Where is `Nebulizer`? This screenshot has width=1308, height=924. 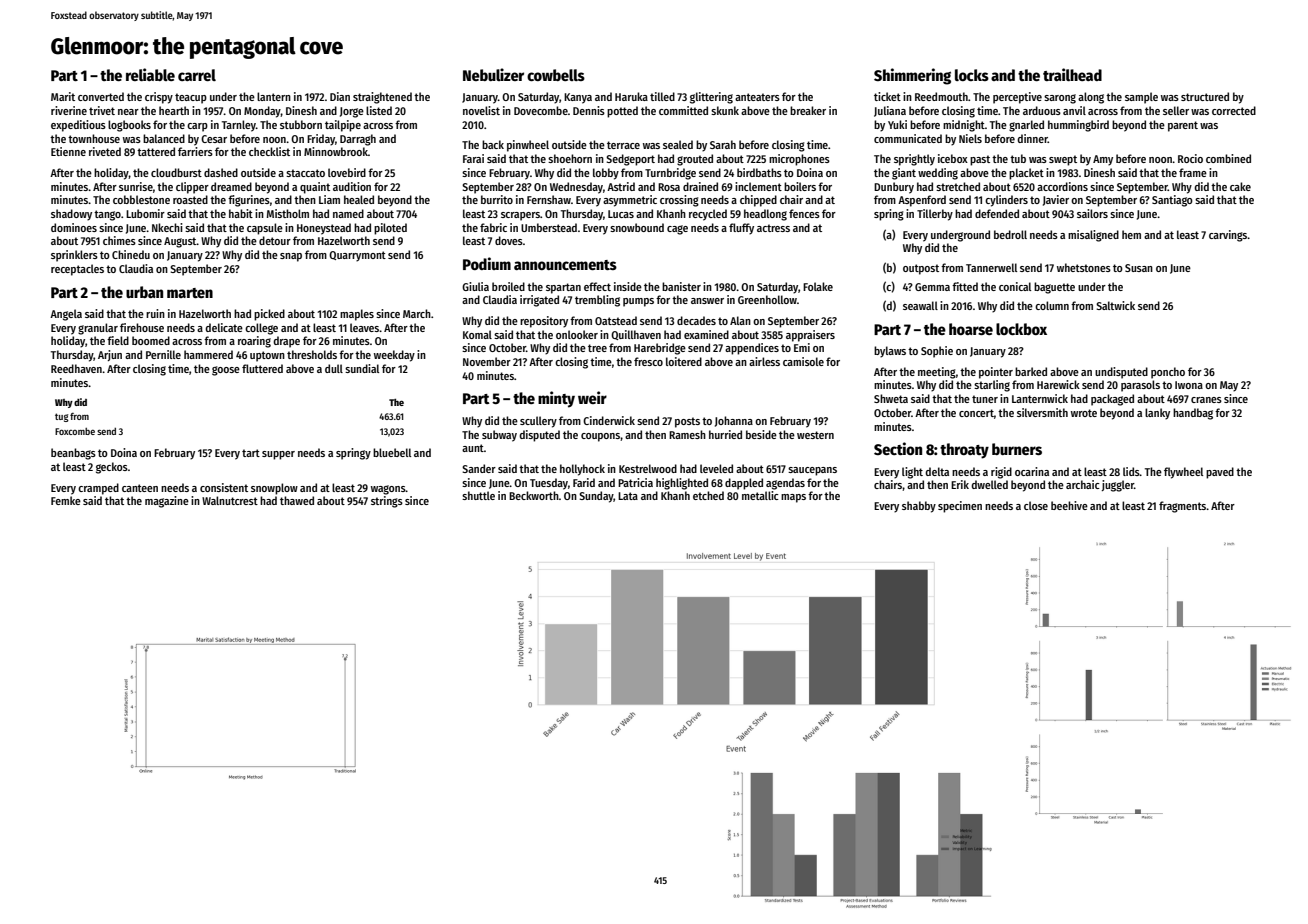 Nebulizer is located at coordinates (493, 74).
